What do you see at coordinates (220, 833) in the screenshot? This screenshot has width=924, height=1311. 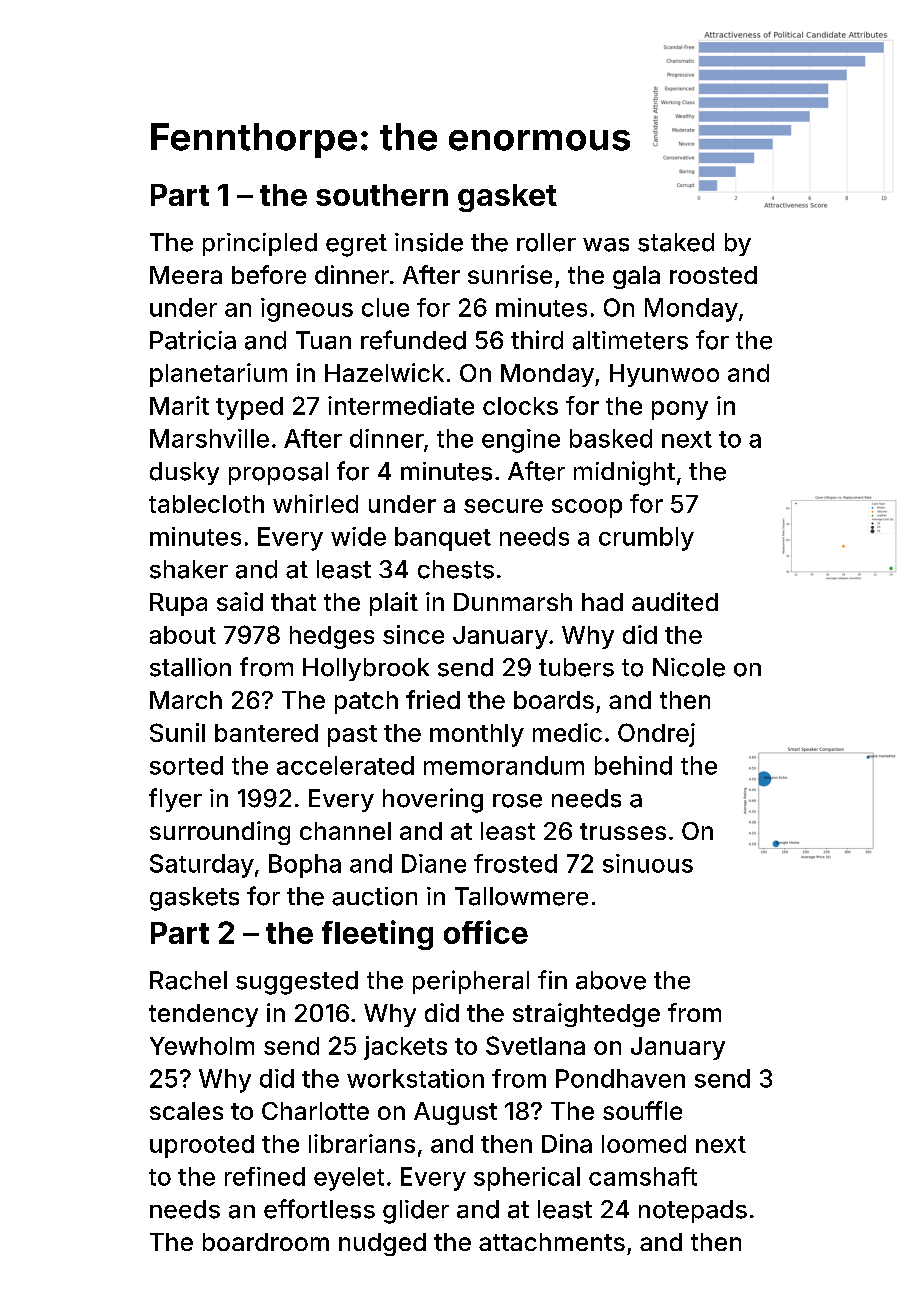 I see `surrounding` at bounding box center [220, 833].
